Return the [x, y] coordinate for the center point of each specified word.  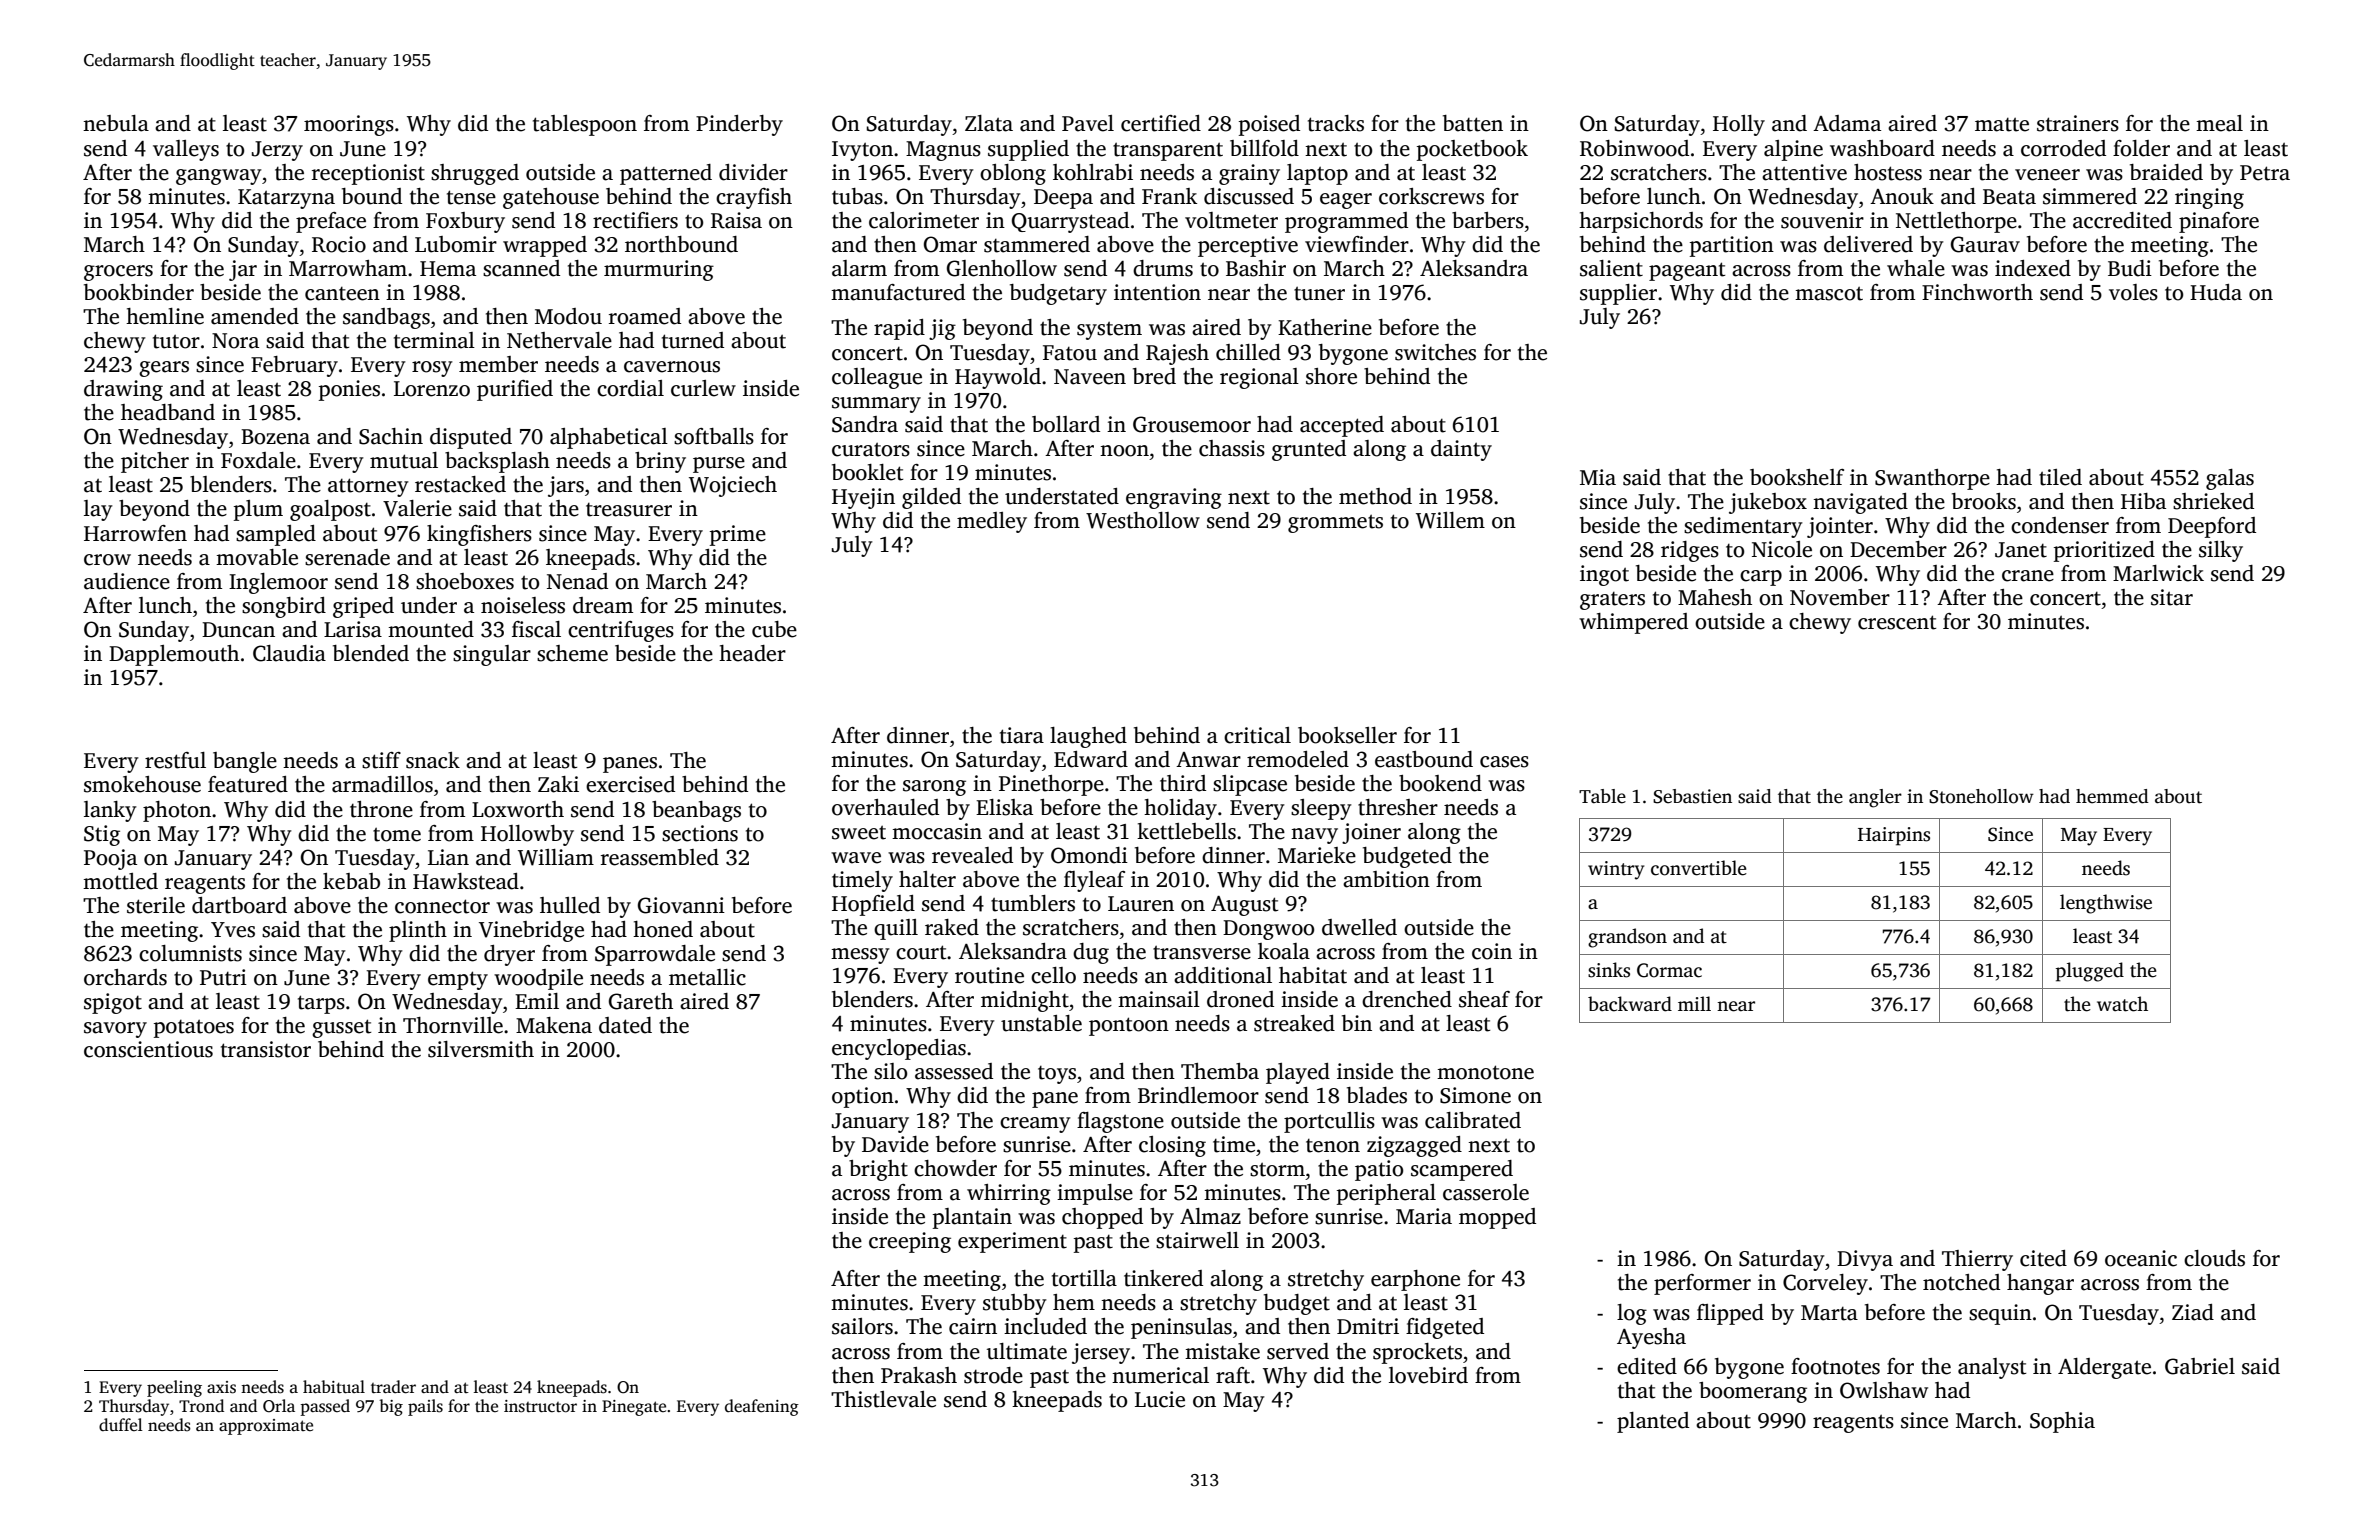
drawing [123, 390]
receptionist [368, 174]
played [1298, 1073]
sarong [934, 788]
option [863, 1097]
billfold [1264, 148]
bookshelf [1797, 477]
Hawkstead [466, 881]
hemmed [2112, 796]
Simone [1475, 1095]
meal [2219, 123]
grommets [1335, 524]
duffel [121, 1424]
